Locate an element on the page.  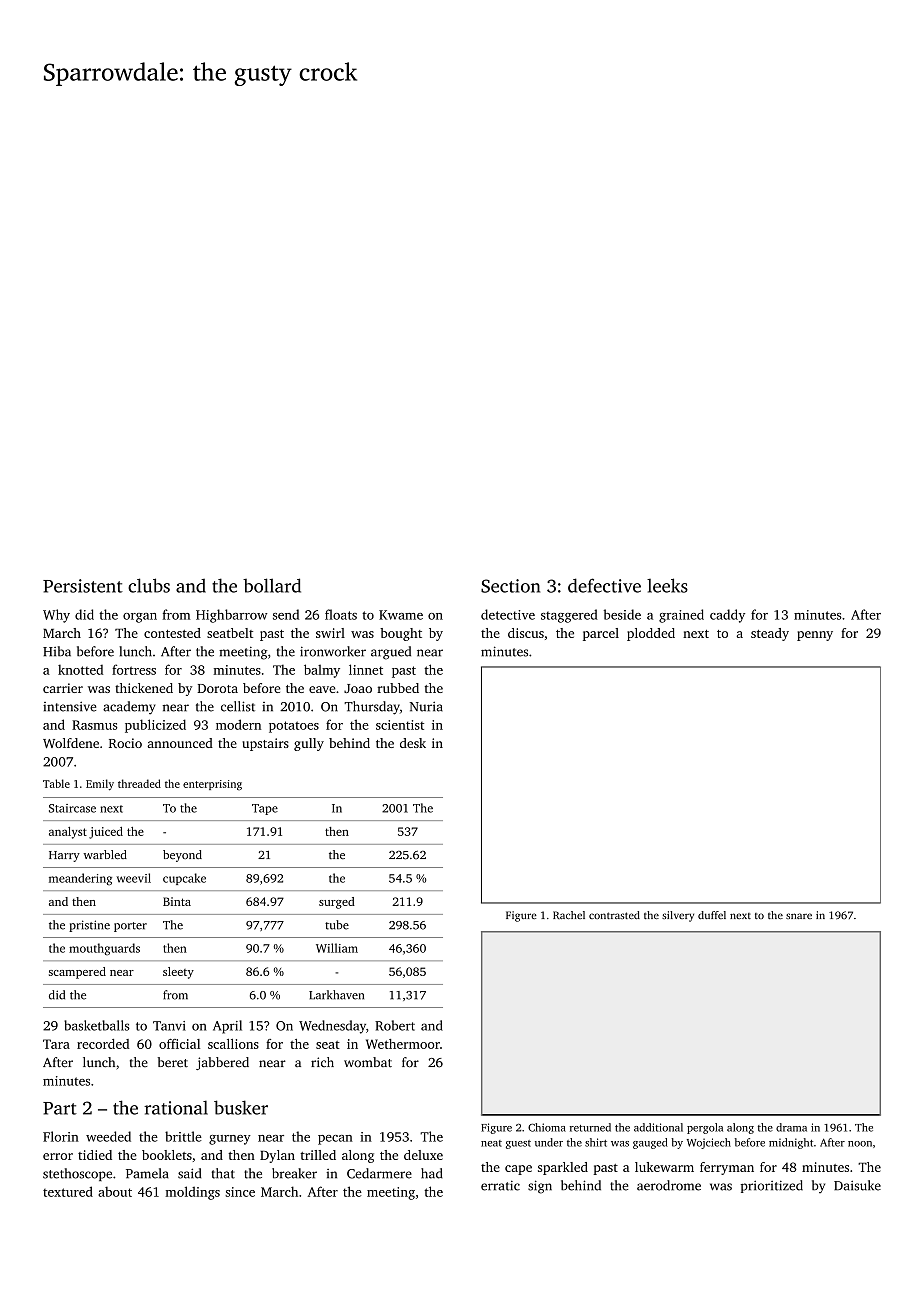
scampered is located at coordinates (77, 973).
